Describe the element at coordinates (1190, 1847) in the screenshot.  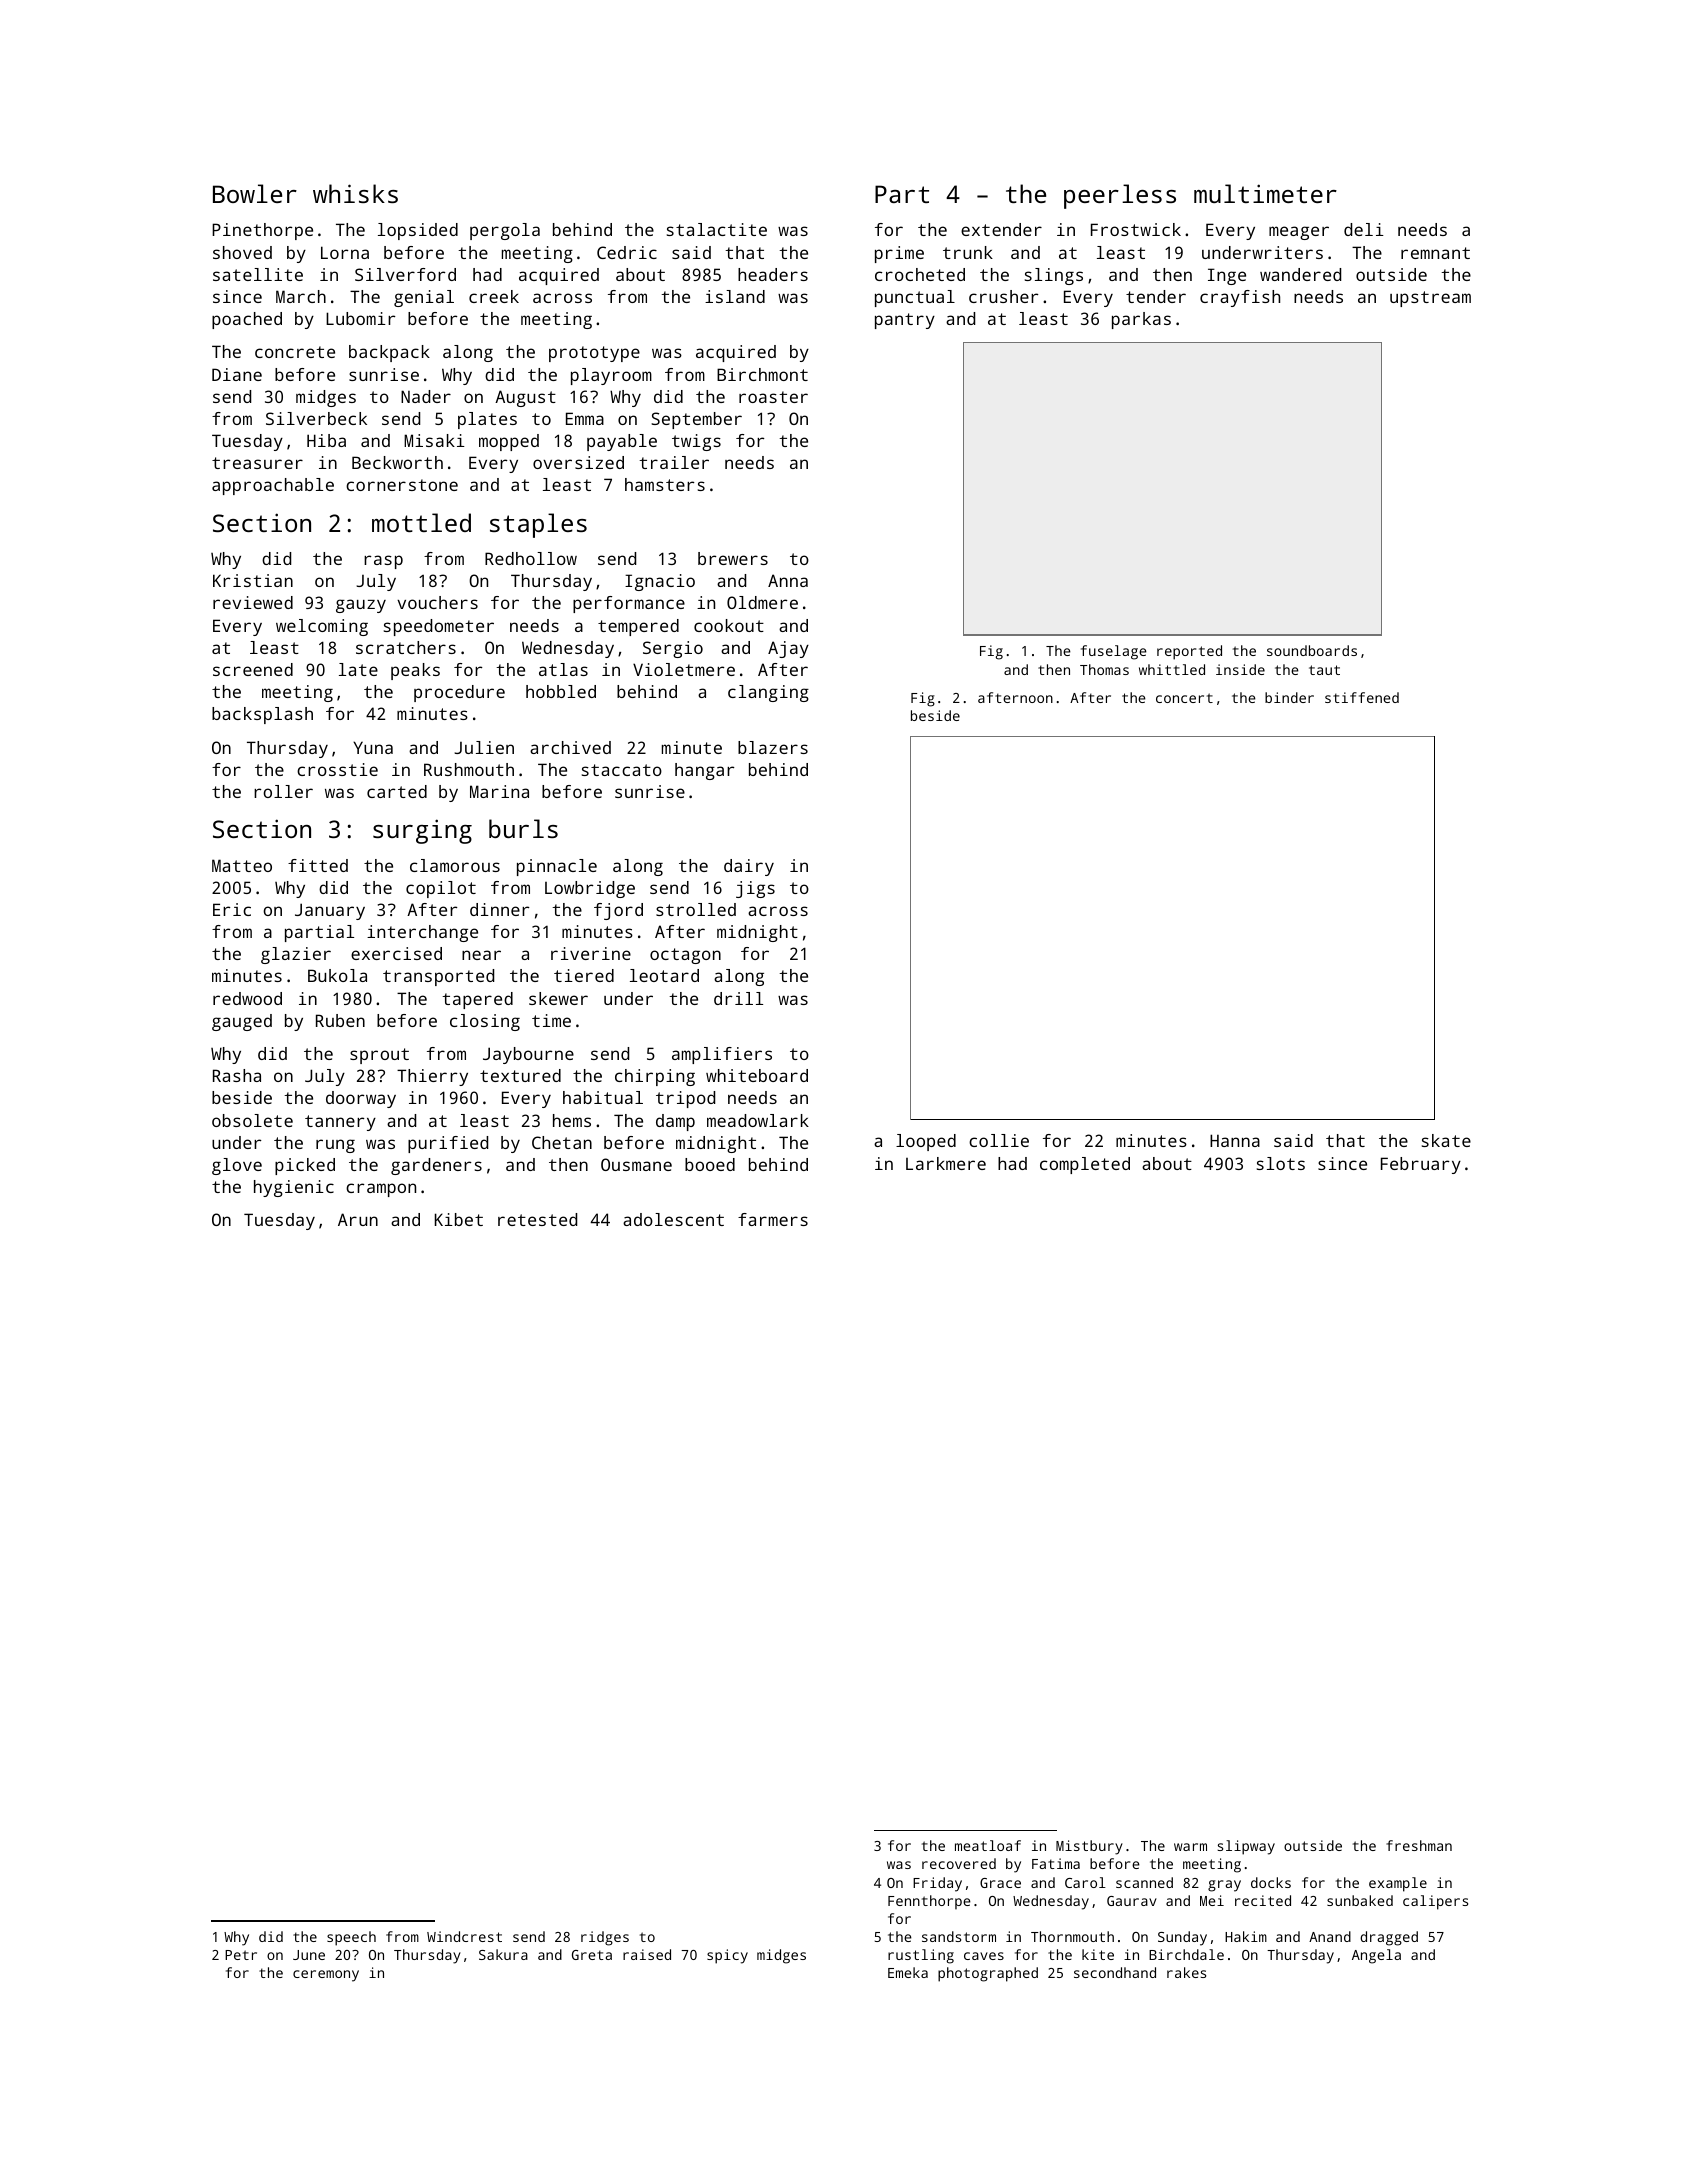
I see `warm` at that location.
